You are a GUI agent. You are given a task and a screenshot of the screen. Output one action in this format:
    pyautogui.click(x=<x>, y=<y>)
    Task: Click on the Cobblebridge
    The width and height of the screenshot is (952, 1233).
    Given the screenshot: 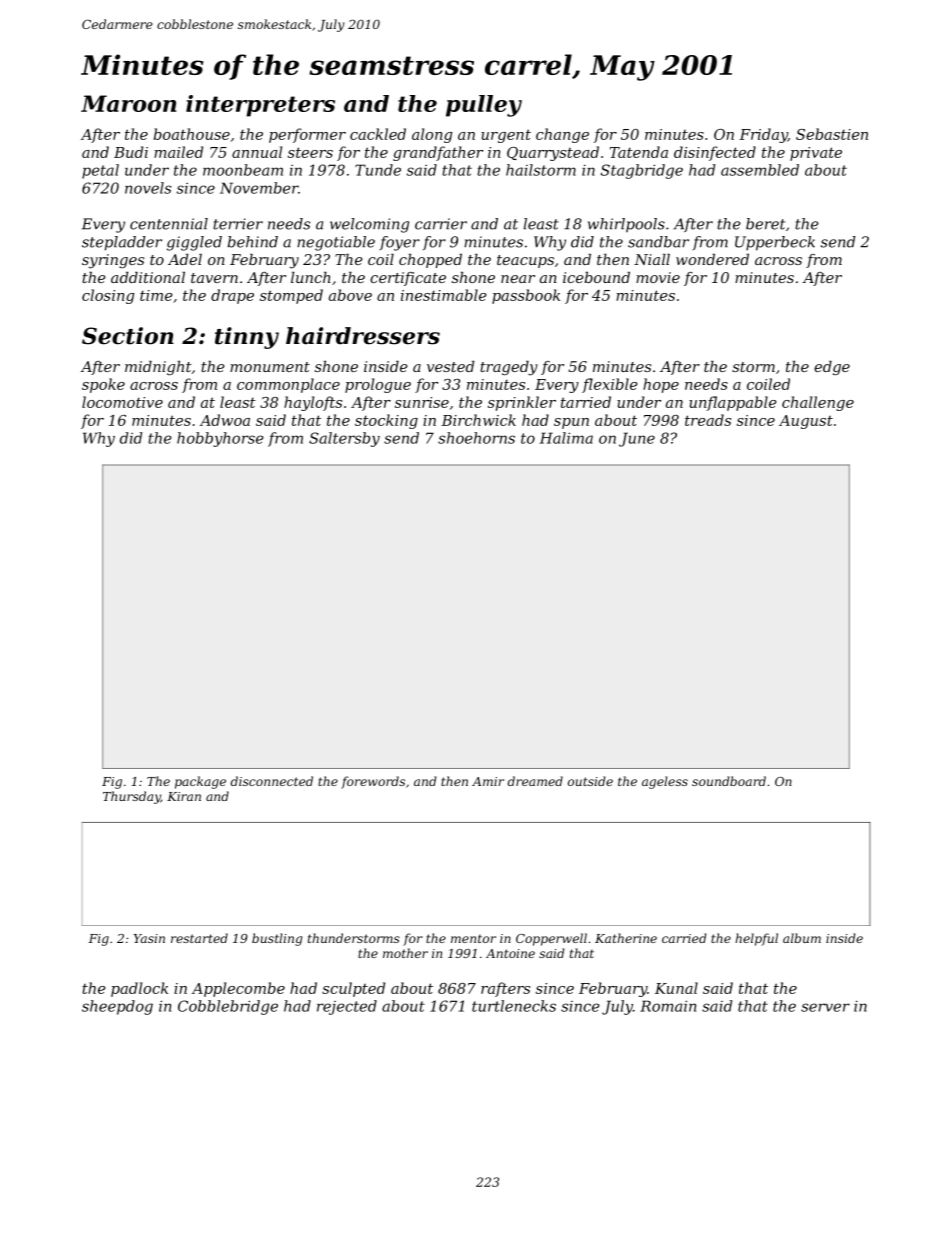 What is the action you would take?
    pyautogui.click(x=228, y=1007)
